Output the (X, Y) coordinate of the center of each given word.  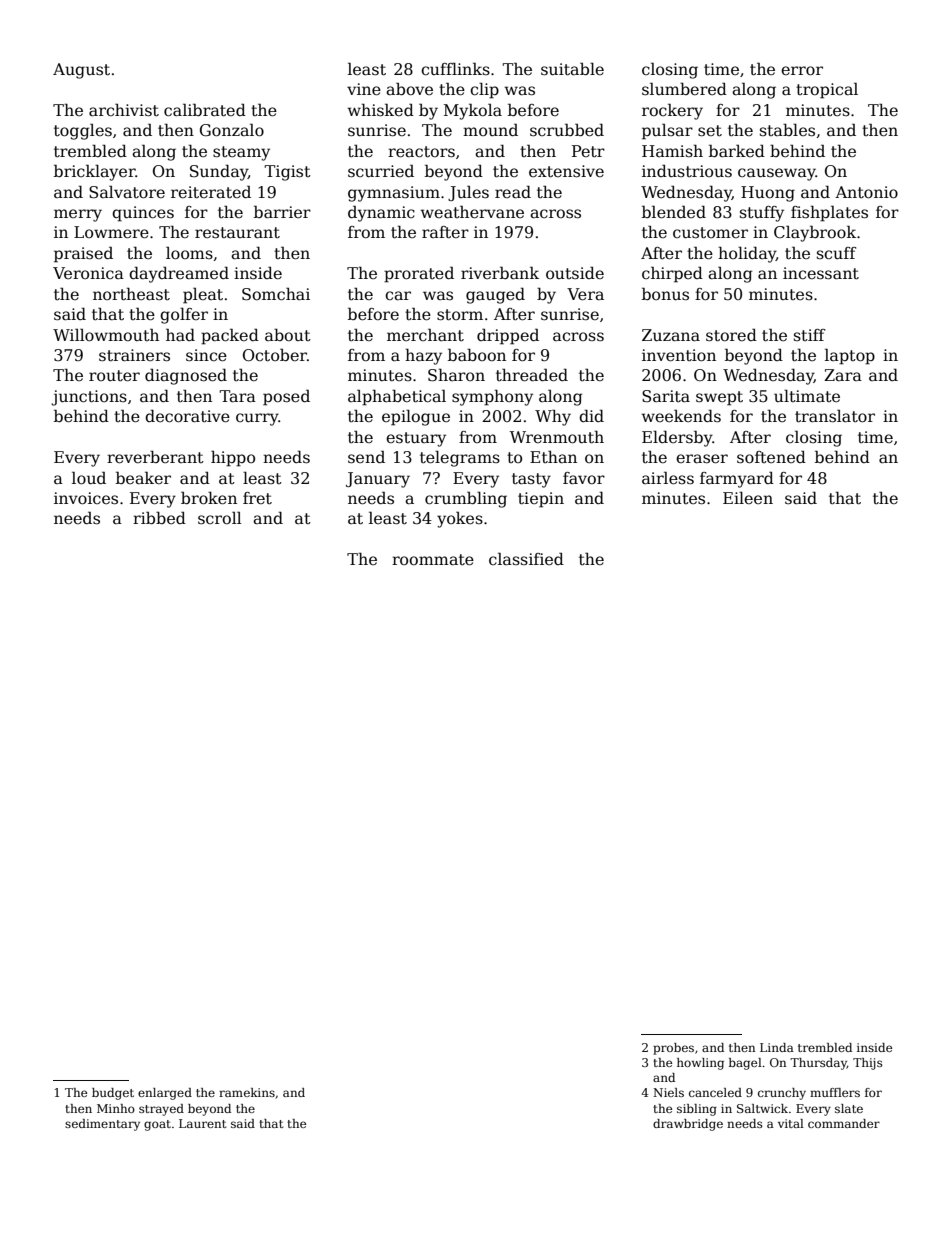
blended (674, 212)
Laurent (202, 1123)
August (81, 71)
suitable (572, 69)
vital (791, 1123)
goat (157, 1125)
